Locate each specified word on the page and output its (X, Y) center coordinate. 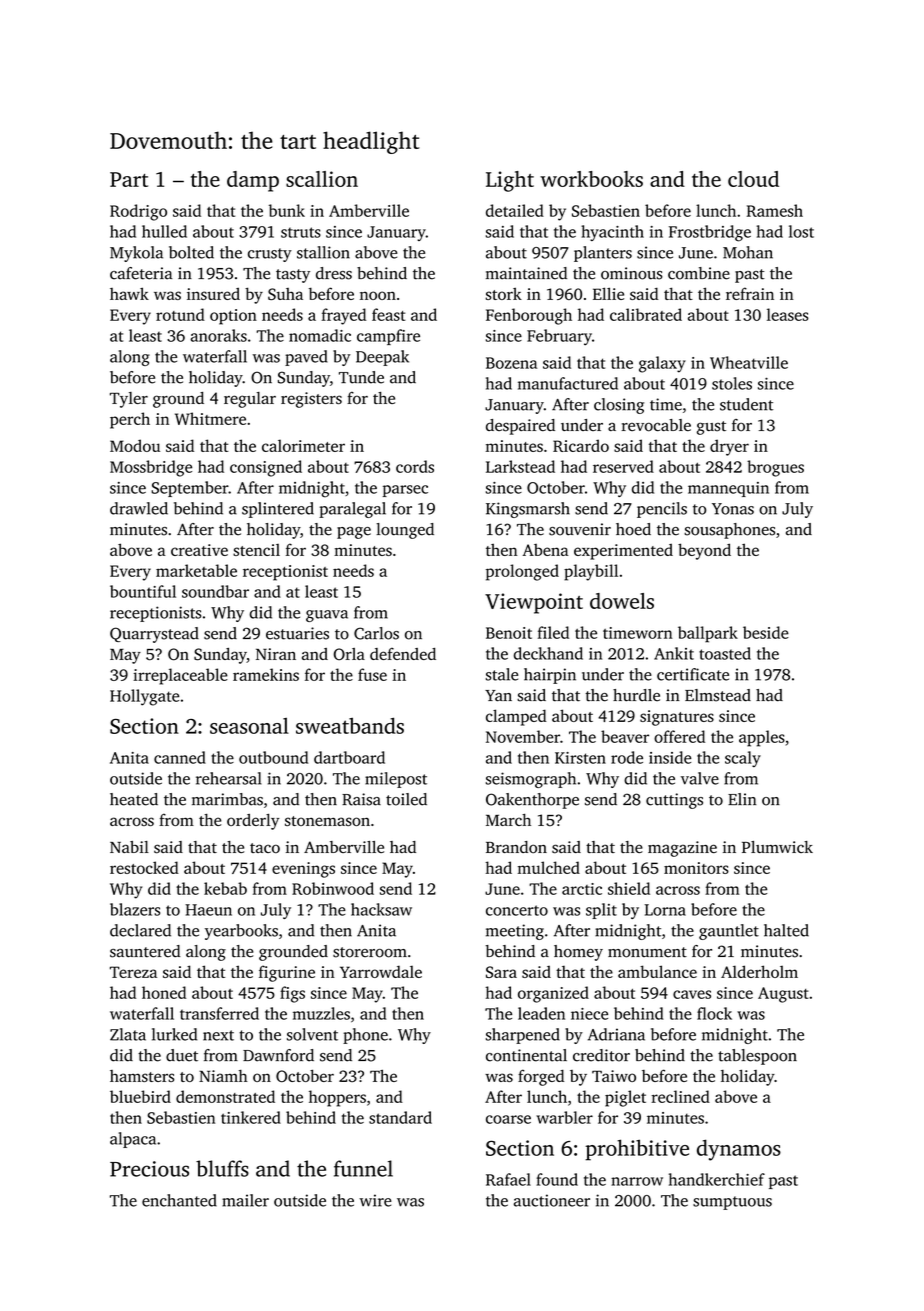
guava (327, 616)
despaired (520, 427)
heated (134, 799)
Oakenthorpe (532, 801)
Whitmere (210, 418)
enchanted (179, 1200)
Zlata (128, 1034)
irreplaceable (180, 676)
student (746, 404)
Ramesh (775, 210)
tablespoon (757, 1057)
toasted (725, 653)
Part (129, 179)
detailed (515, 210)
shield (629, 888)
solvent (312, 1034)
